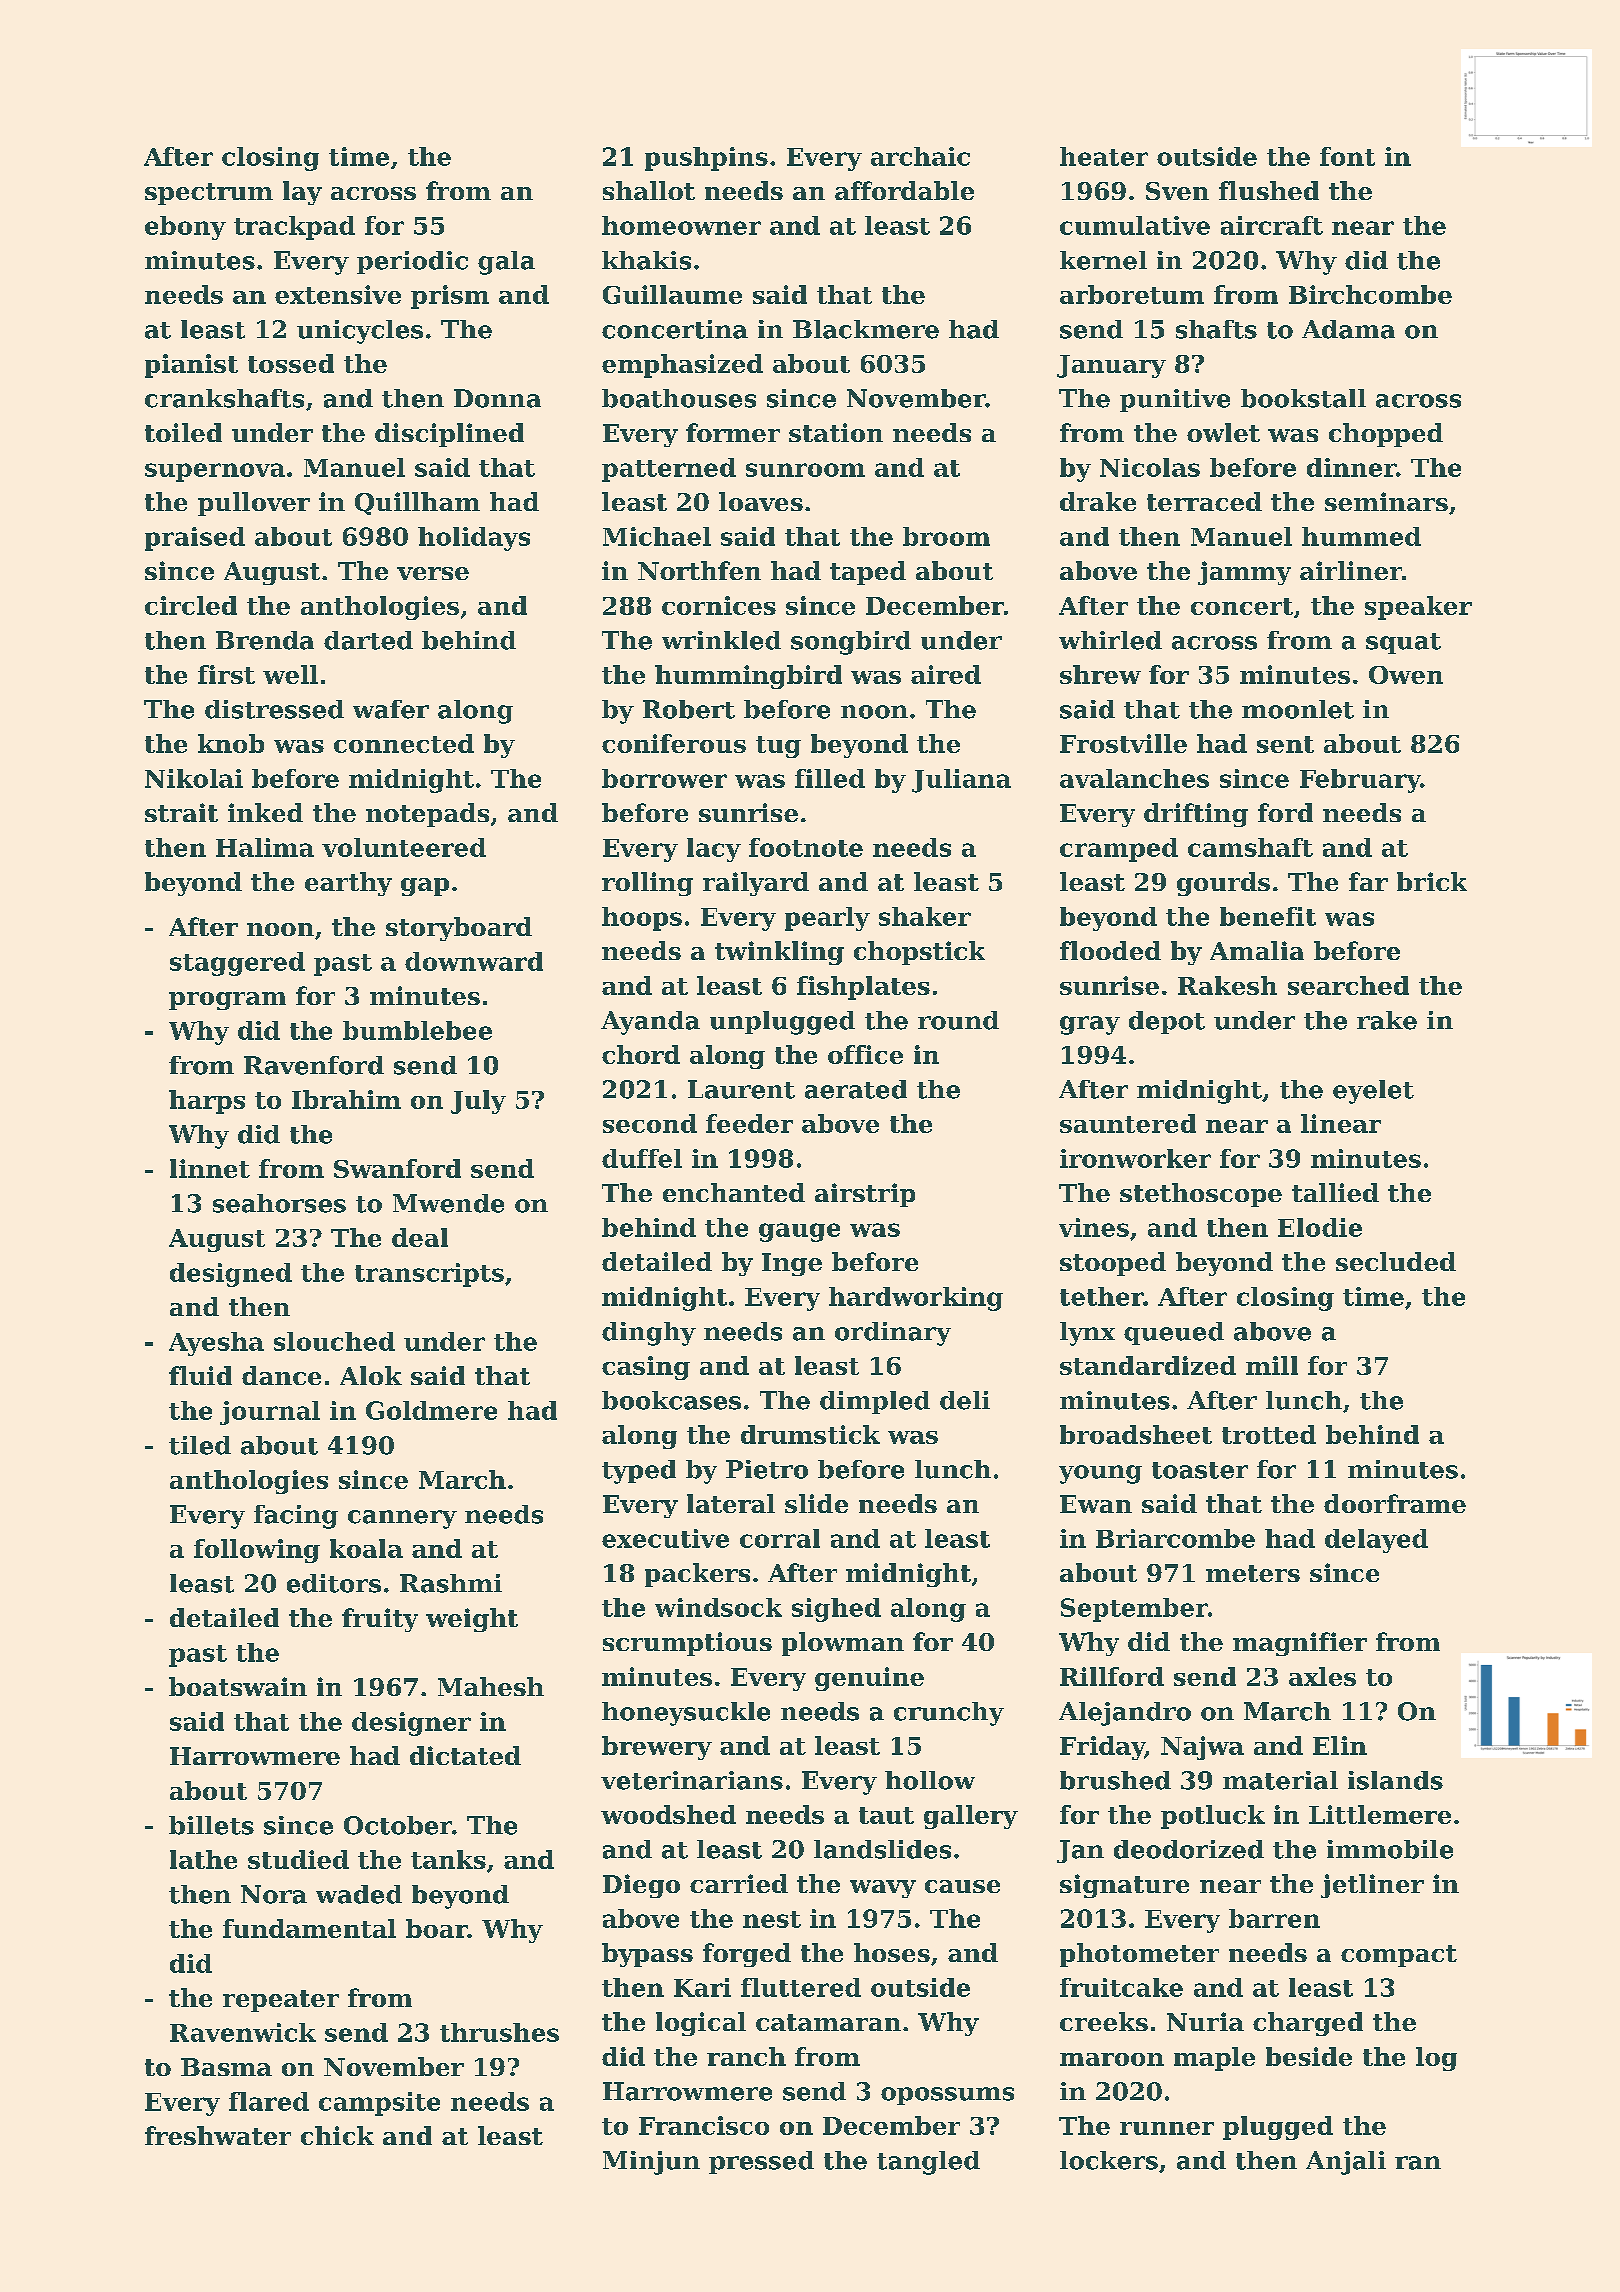 This page has height=2292, width=1620. I want to click on axles, so click(1322, 1676).
